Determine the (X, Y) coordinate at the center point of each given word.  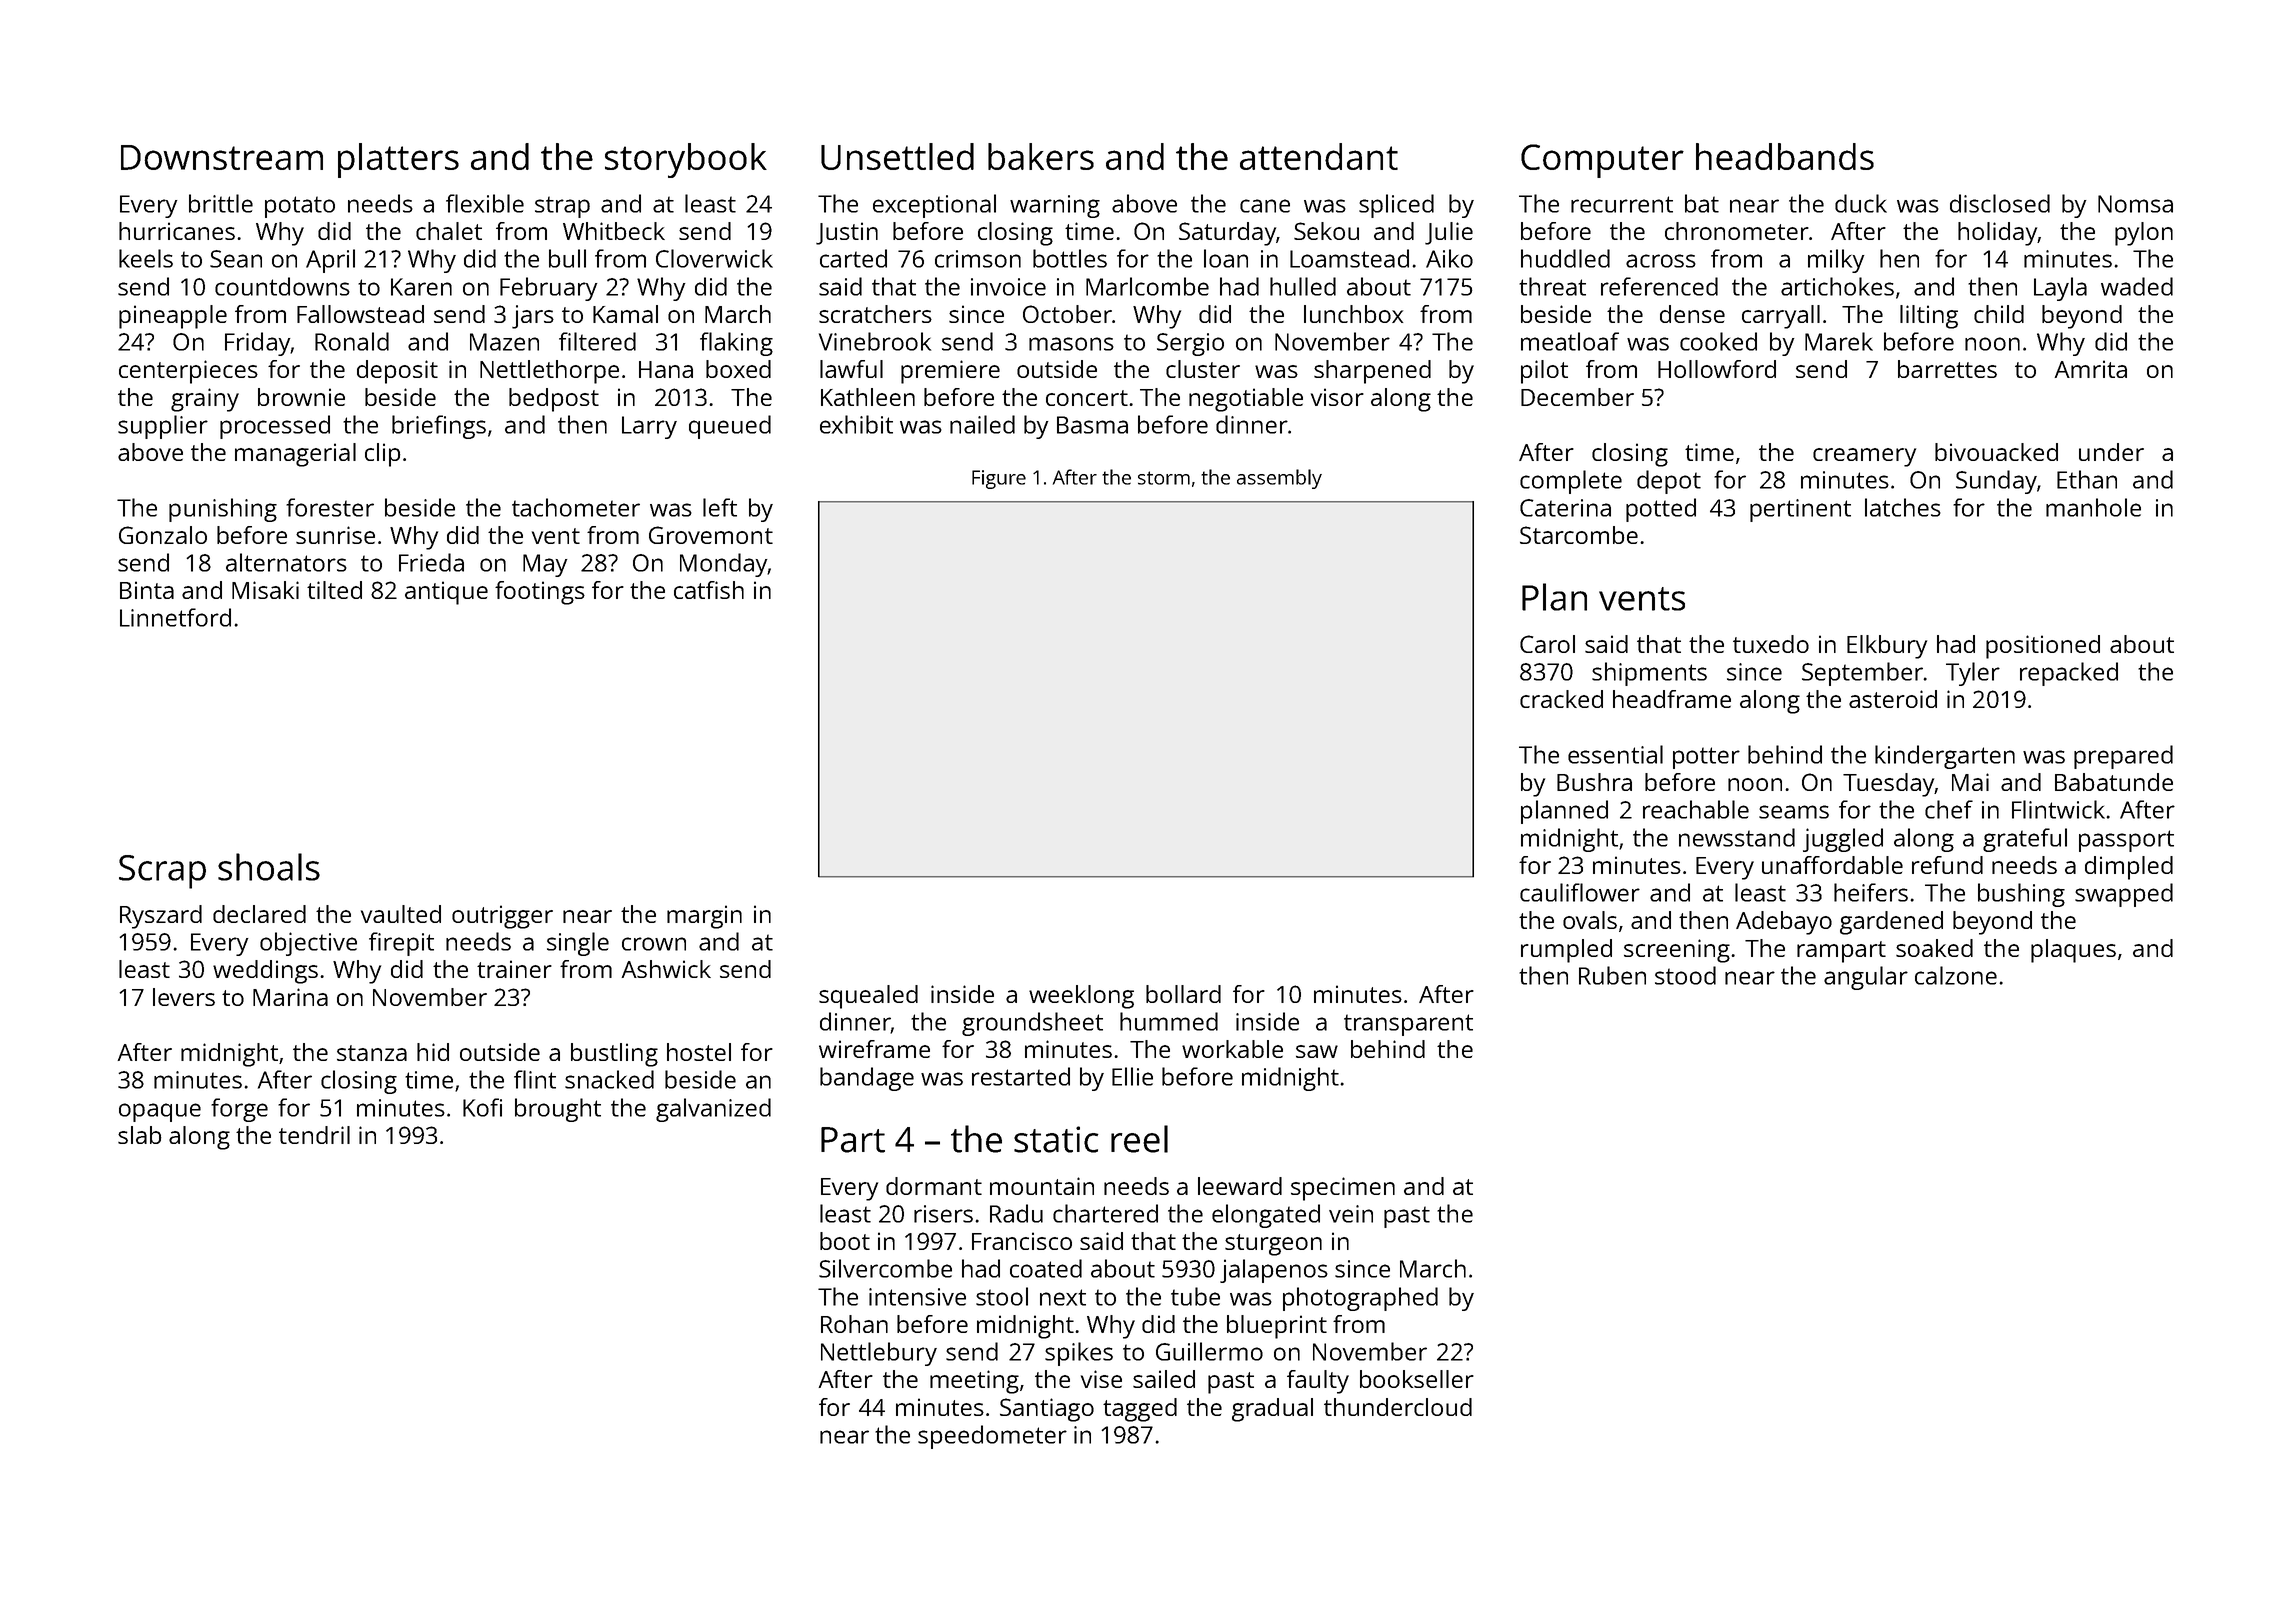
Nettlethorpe (549, 372)
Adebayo (1784, 923)
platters (398, 160)
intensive (917, 1297)
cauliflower (1580, 892)
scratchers (875, 314)
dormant (934, 1186)
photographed (1360, 1299)
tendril (314, 1135)
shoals (269, 867)
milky (1836, 261)
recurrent (1622, 204)
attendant (1319, 156)
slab (140, 1135)
